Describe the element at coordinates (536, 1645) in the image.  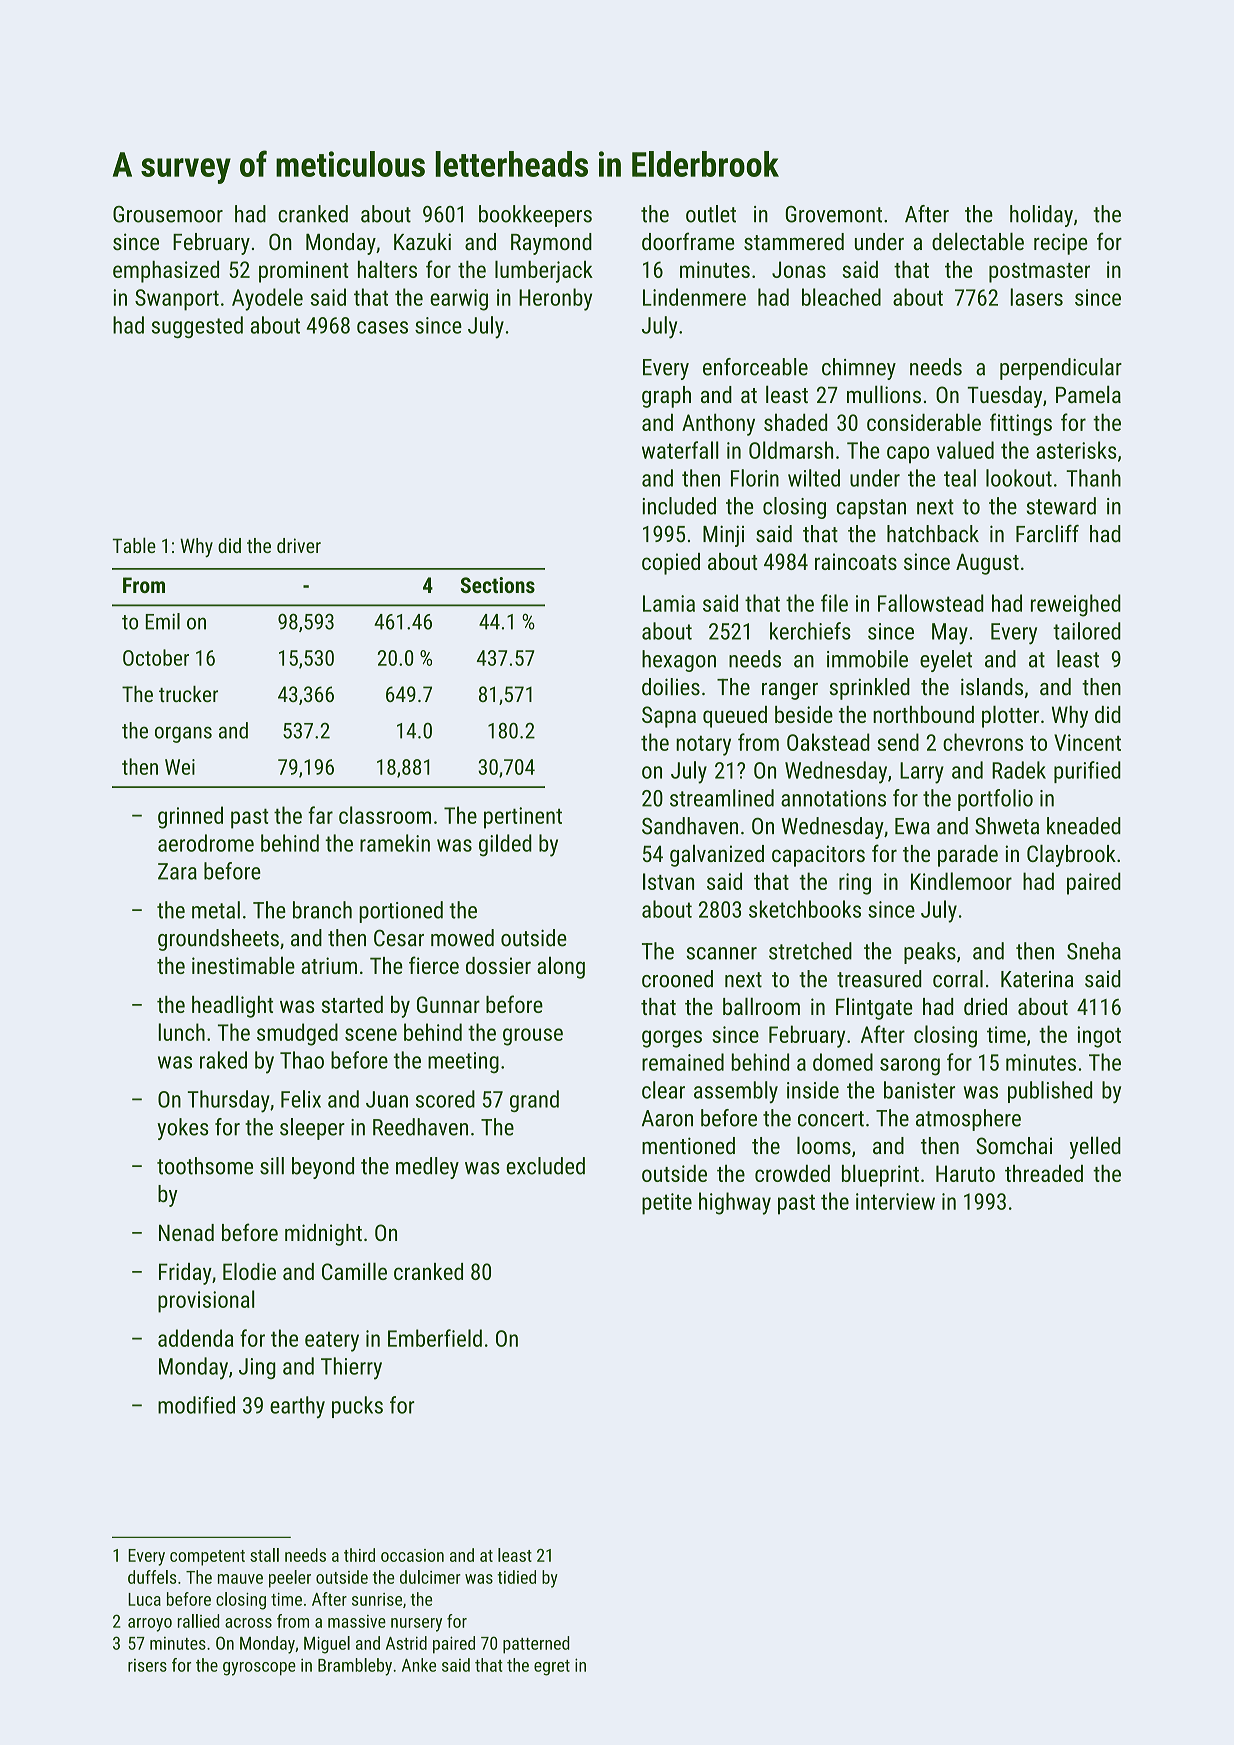
I see `patterned` at that location.
